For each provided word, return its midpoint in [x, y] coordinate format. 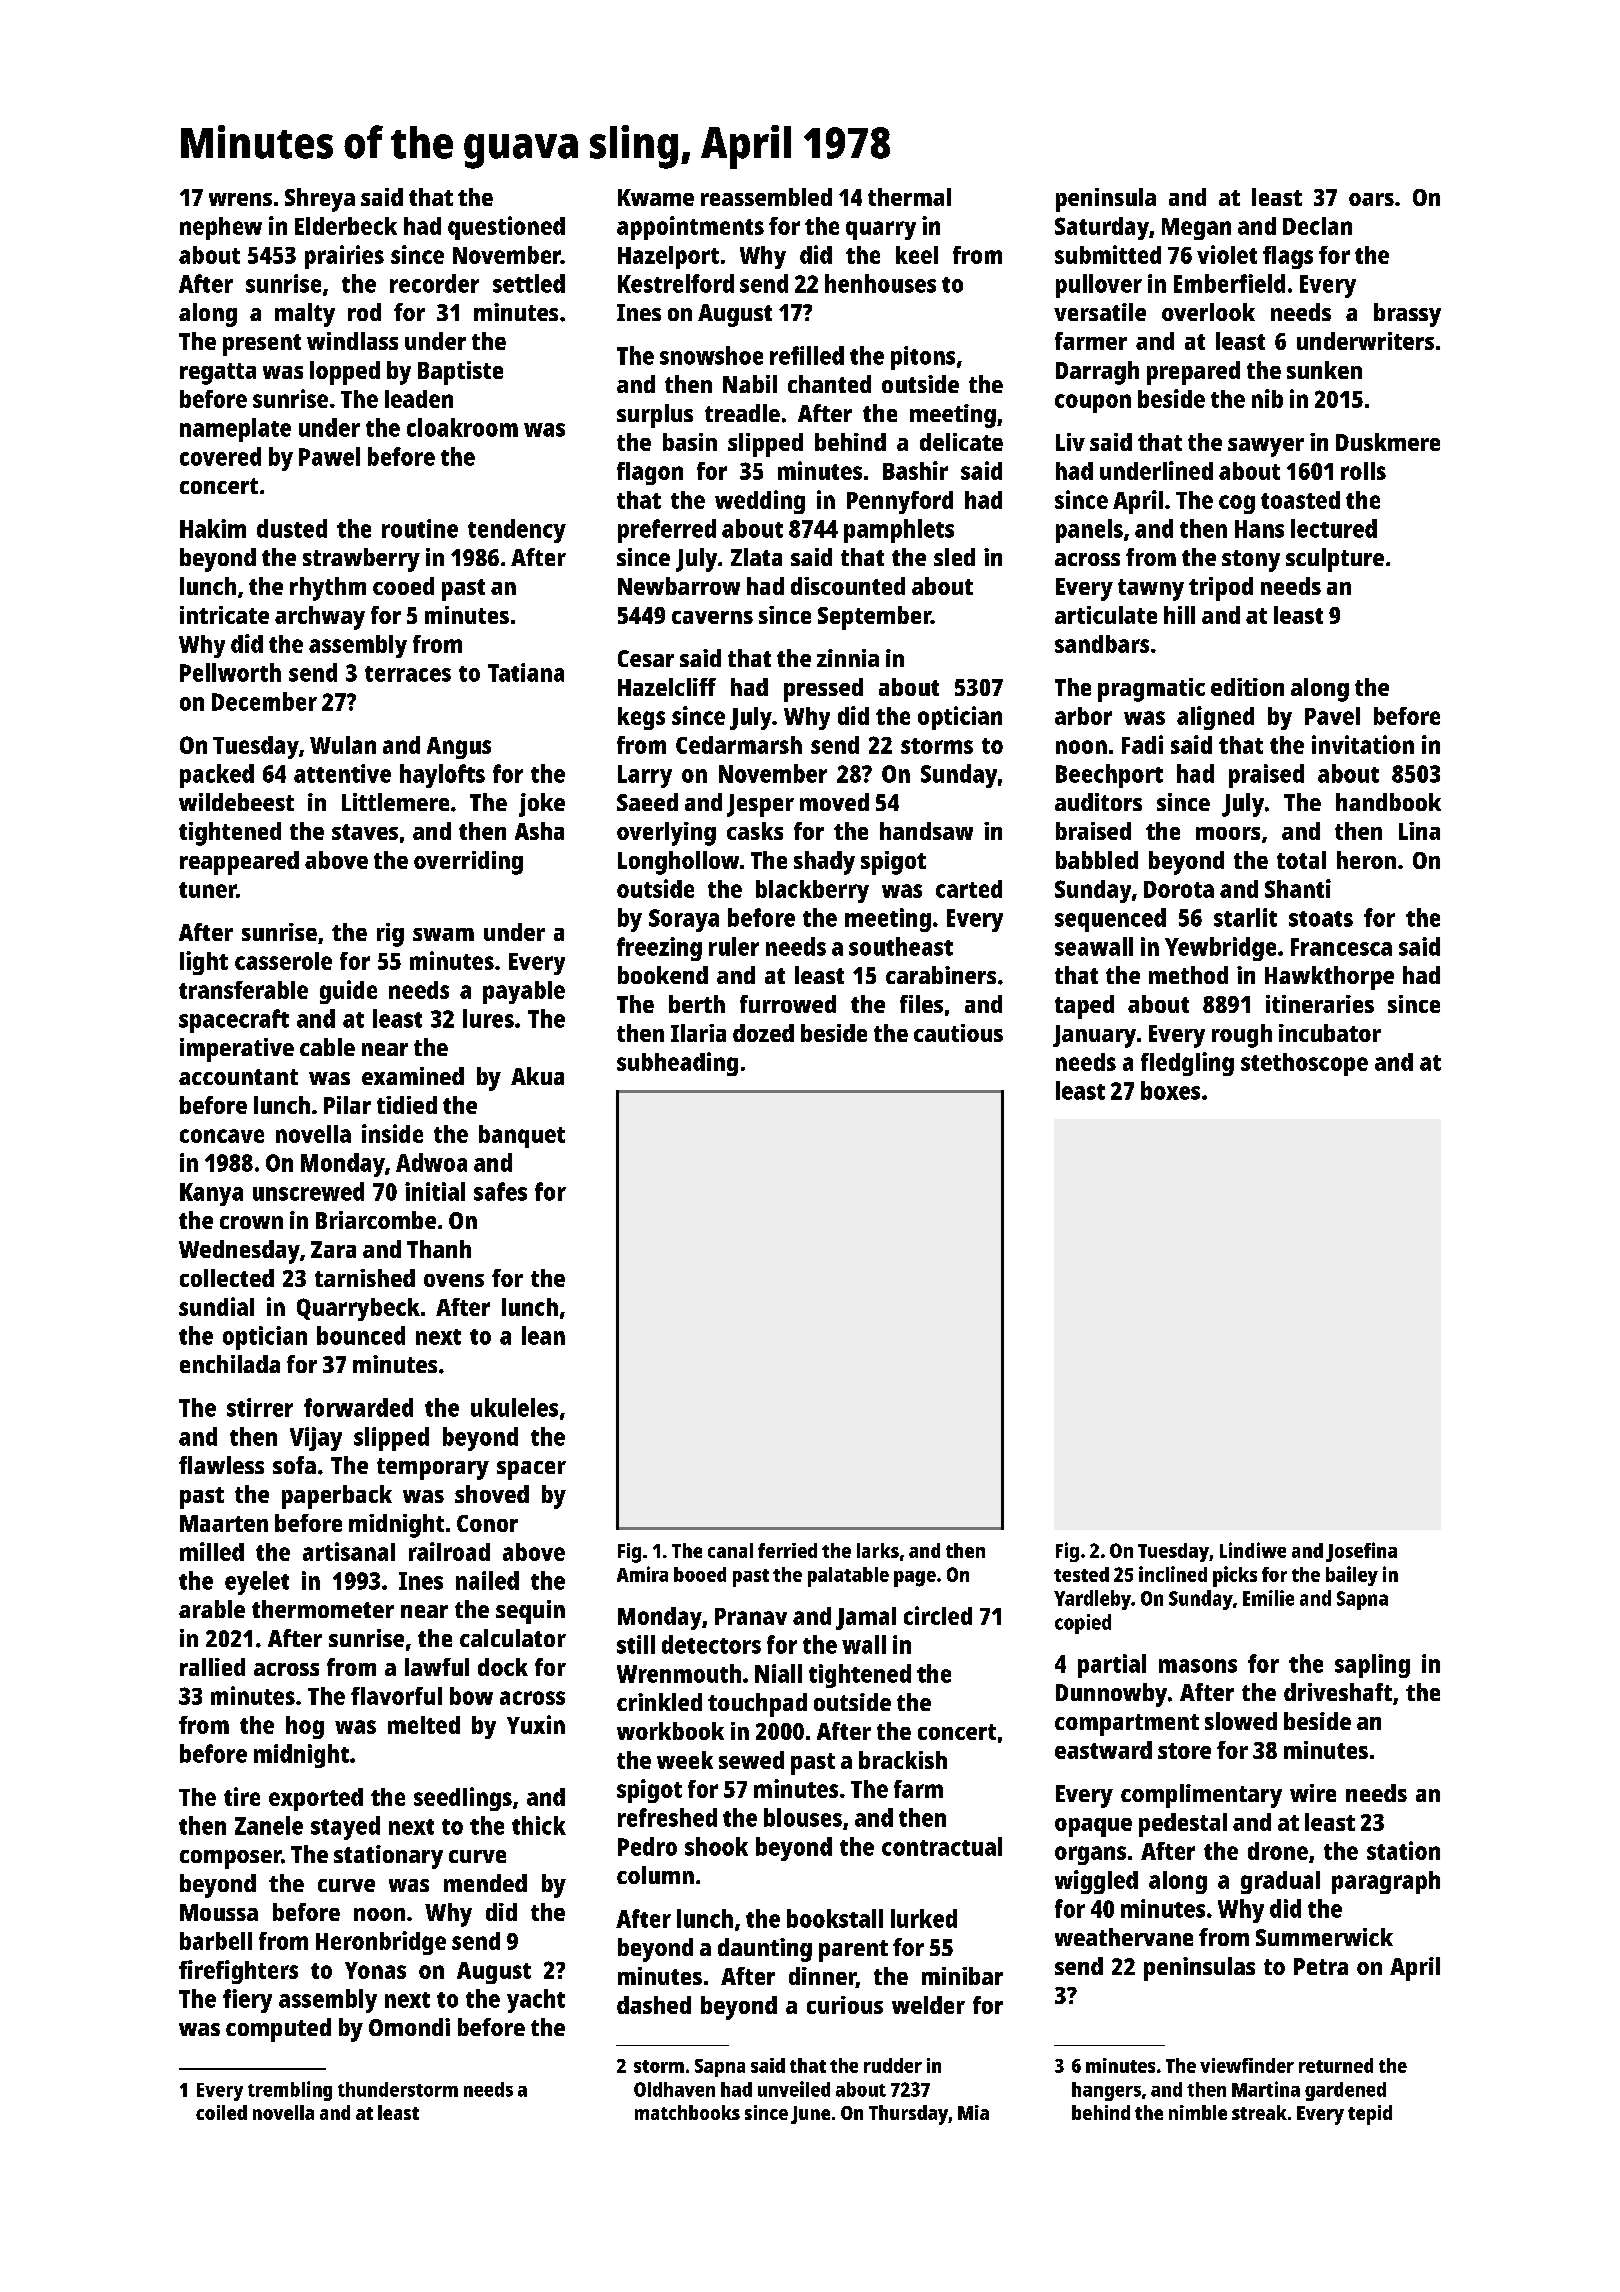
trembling [290, 2091]
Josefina [1361, 1552]
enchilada [230, 1364]
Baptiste [460, 373]
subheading [677, 1064]
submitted [1108, 254]
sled [954, 557]
